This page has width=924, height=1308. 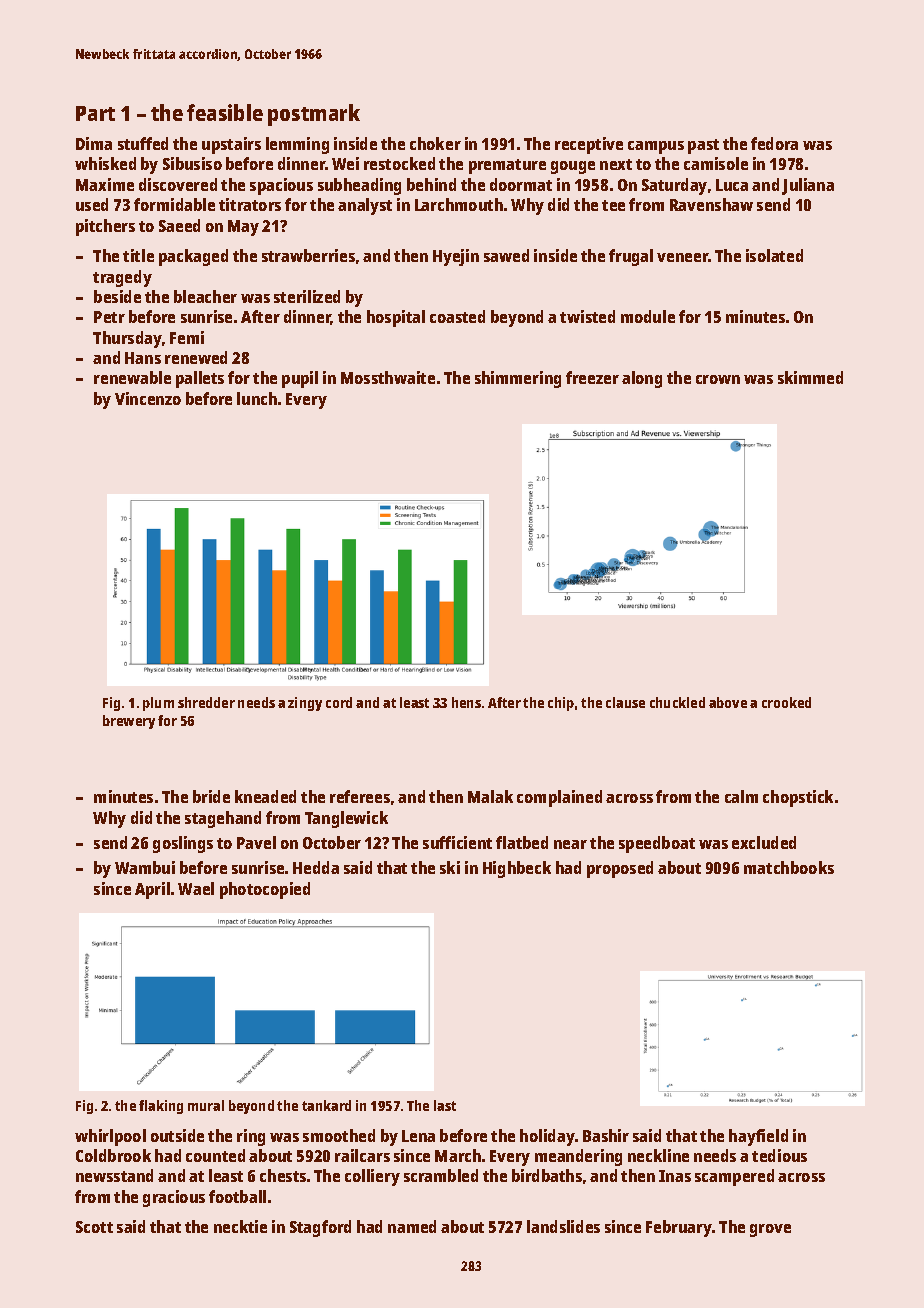 What do you see at coordinates (786, 702) in the page?
I see `crooked` at bounding box center [786, 702].
